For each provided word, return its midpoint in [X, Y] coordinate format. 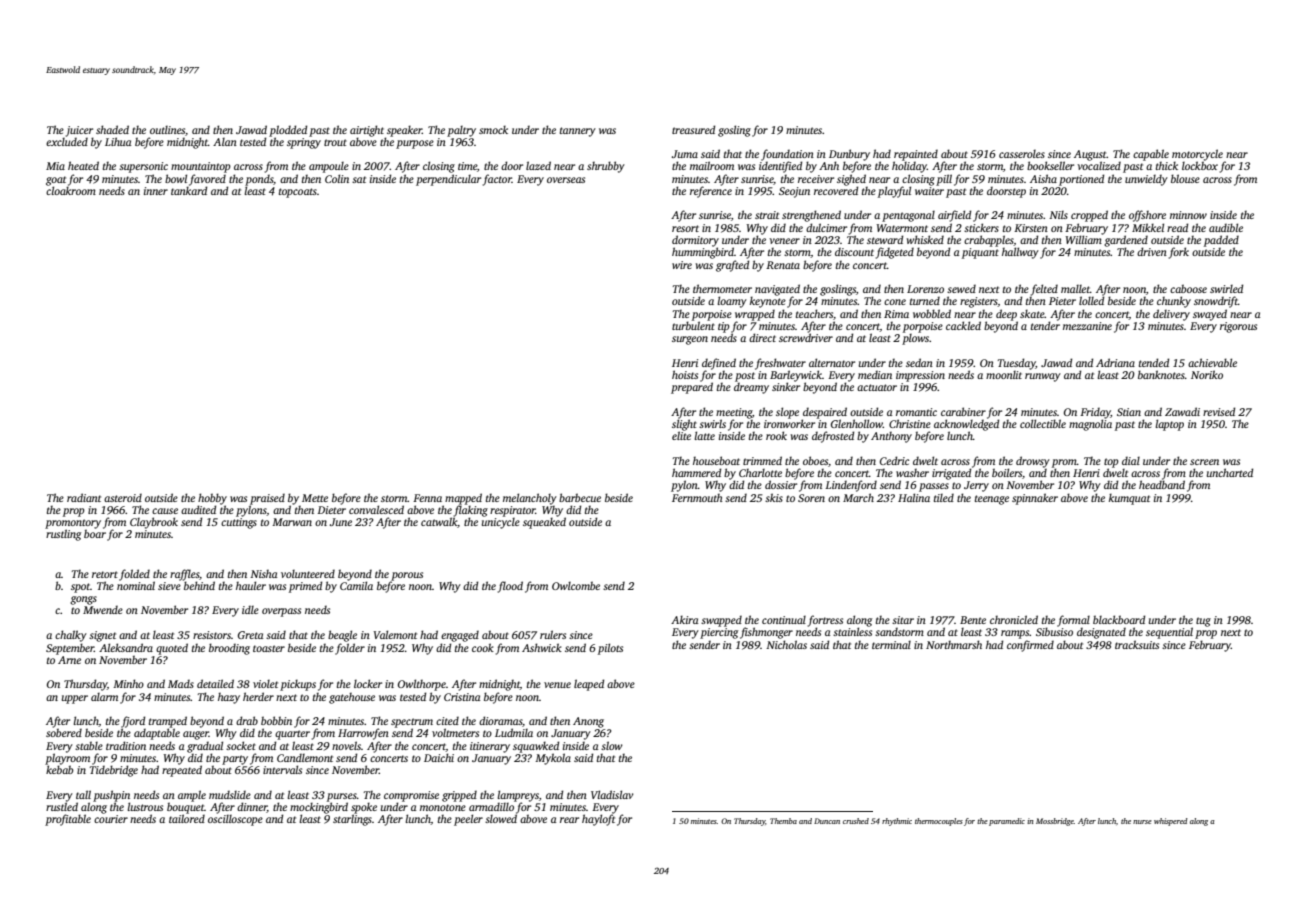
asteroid [123, 497]
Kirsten [1031, 228]
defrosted [833, 437]
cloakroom [71, 190]
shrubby [606, 167]
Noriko [1207, 374]
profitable [68, 820]
